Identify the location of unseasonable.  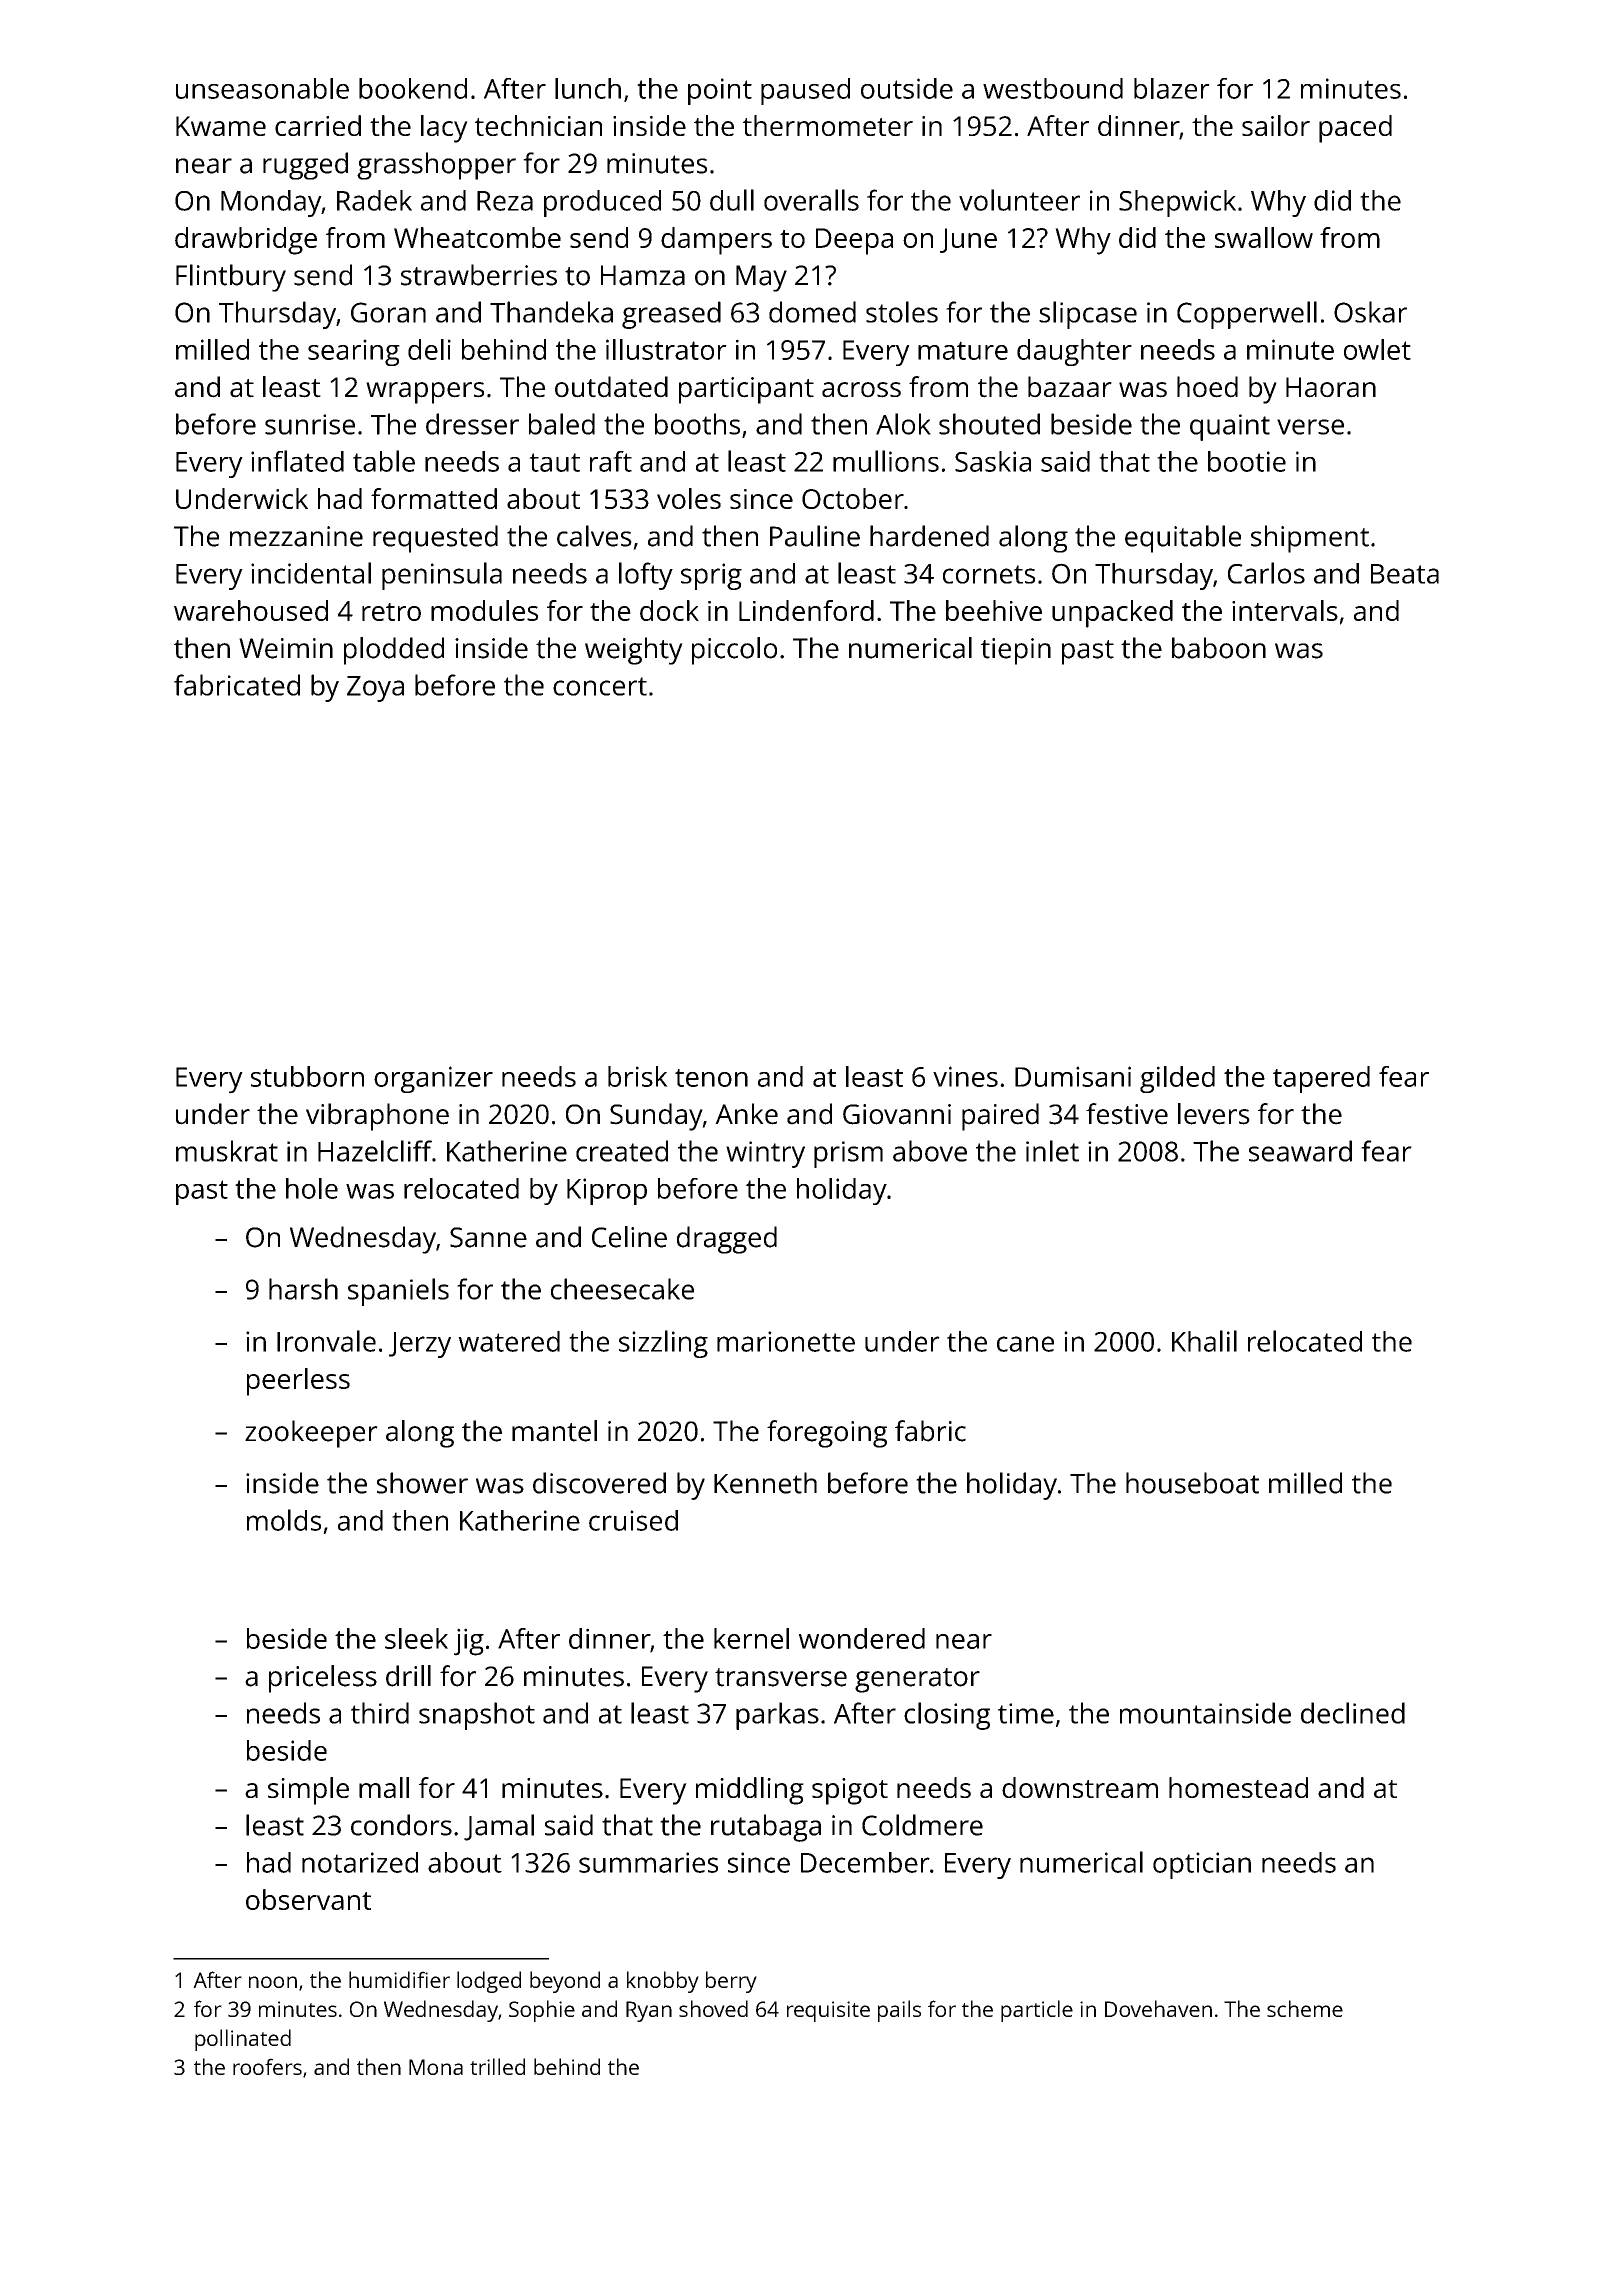
(262, 88).
